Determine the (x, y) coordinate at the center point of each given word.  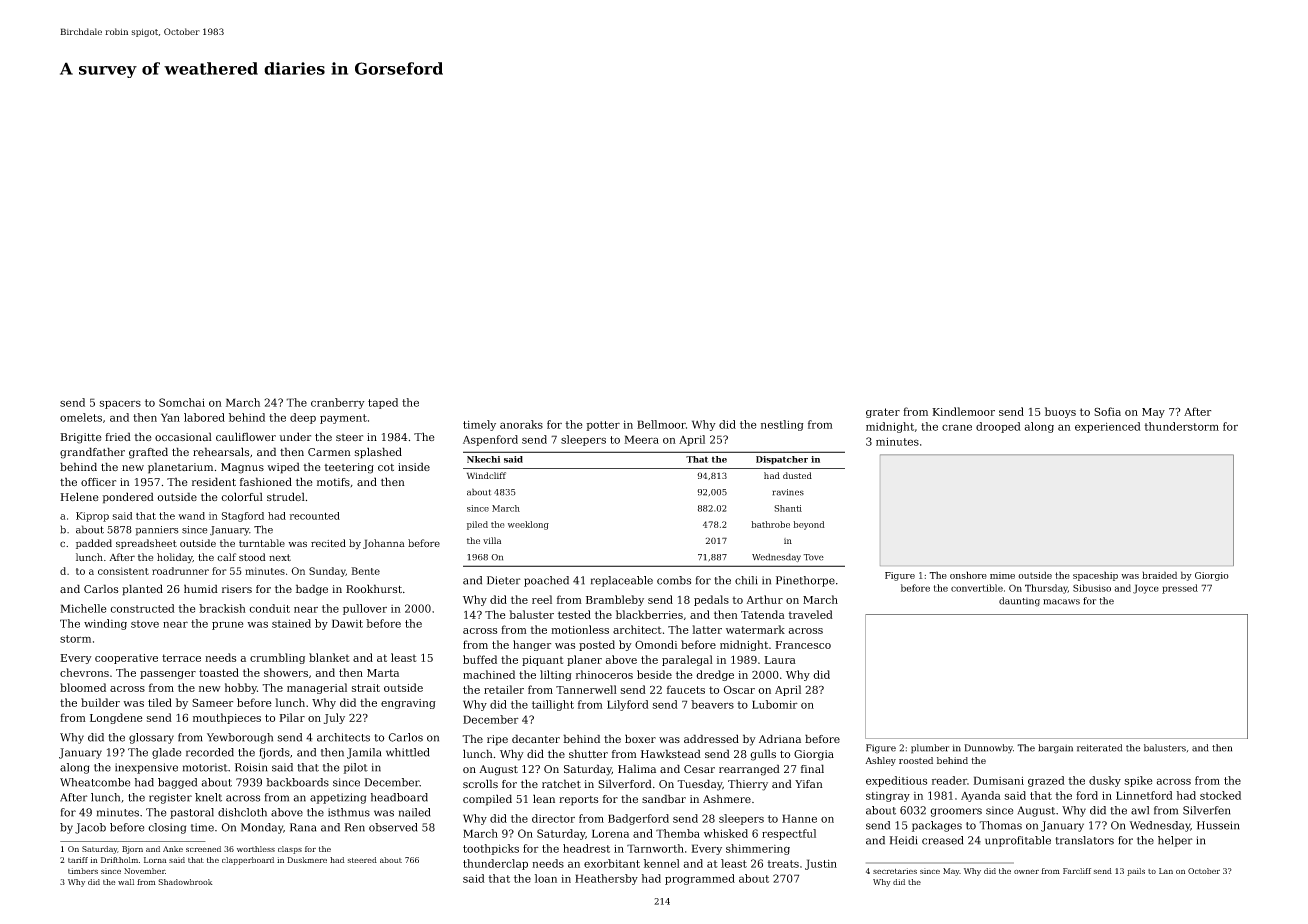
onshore (968, 575)
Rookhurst (374, 589)
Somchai (182, 402)
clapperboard (248, 861)
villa (492, 540)
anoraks (521, 424)
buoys (1060, 412)
